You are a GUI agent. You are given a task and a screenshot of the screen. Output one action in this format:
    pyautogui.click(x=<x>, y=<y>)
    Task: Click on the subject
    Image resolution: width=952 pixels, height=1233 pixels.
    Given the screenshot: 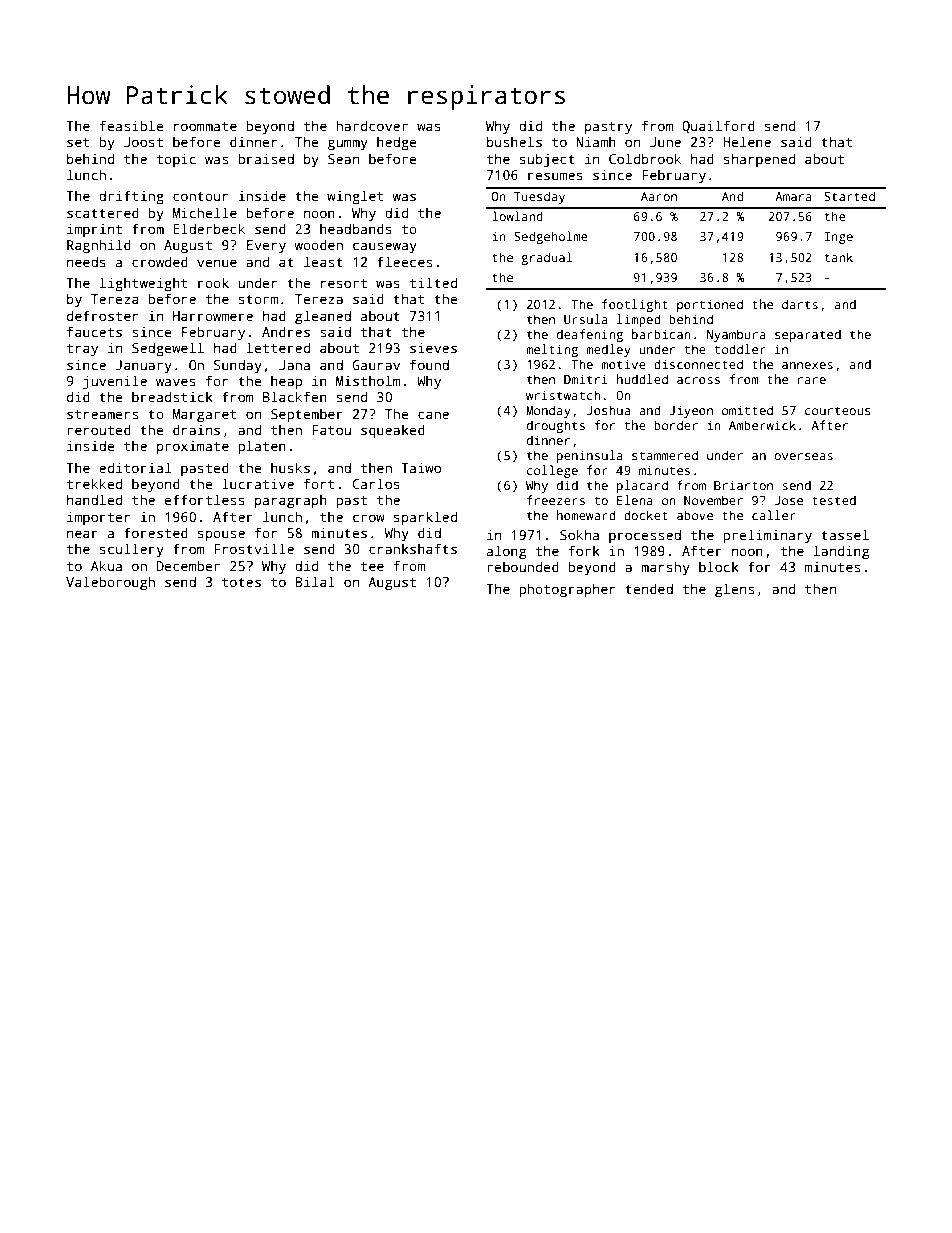 What is the action you would take?
    pyautogui.click(x=547, y=160)
